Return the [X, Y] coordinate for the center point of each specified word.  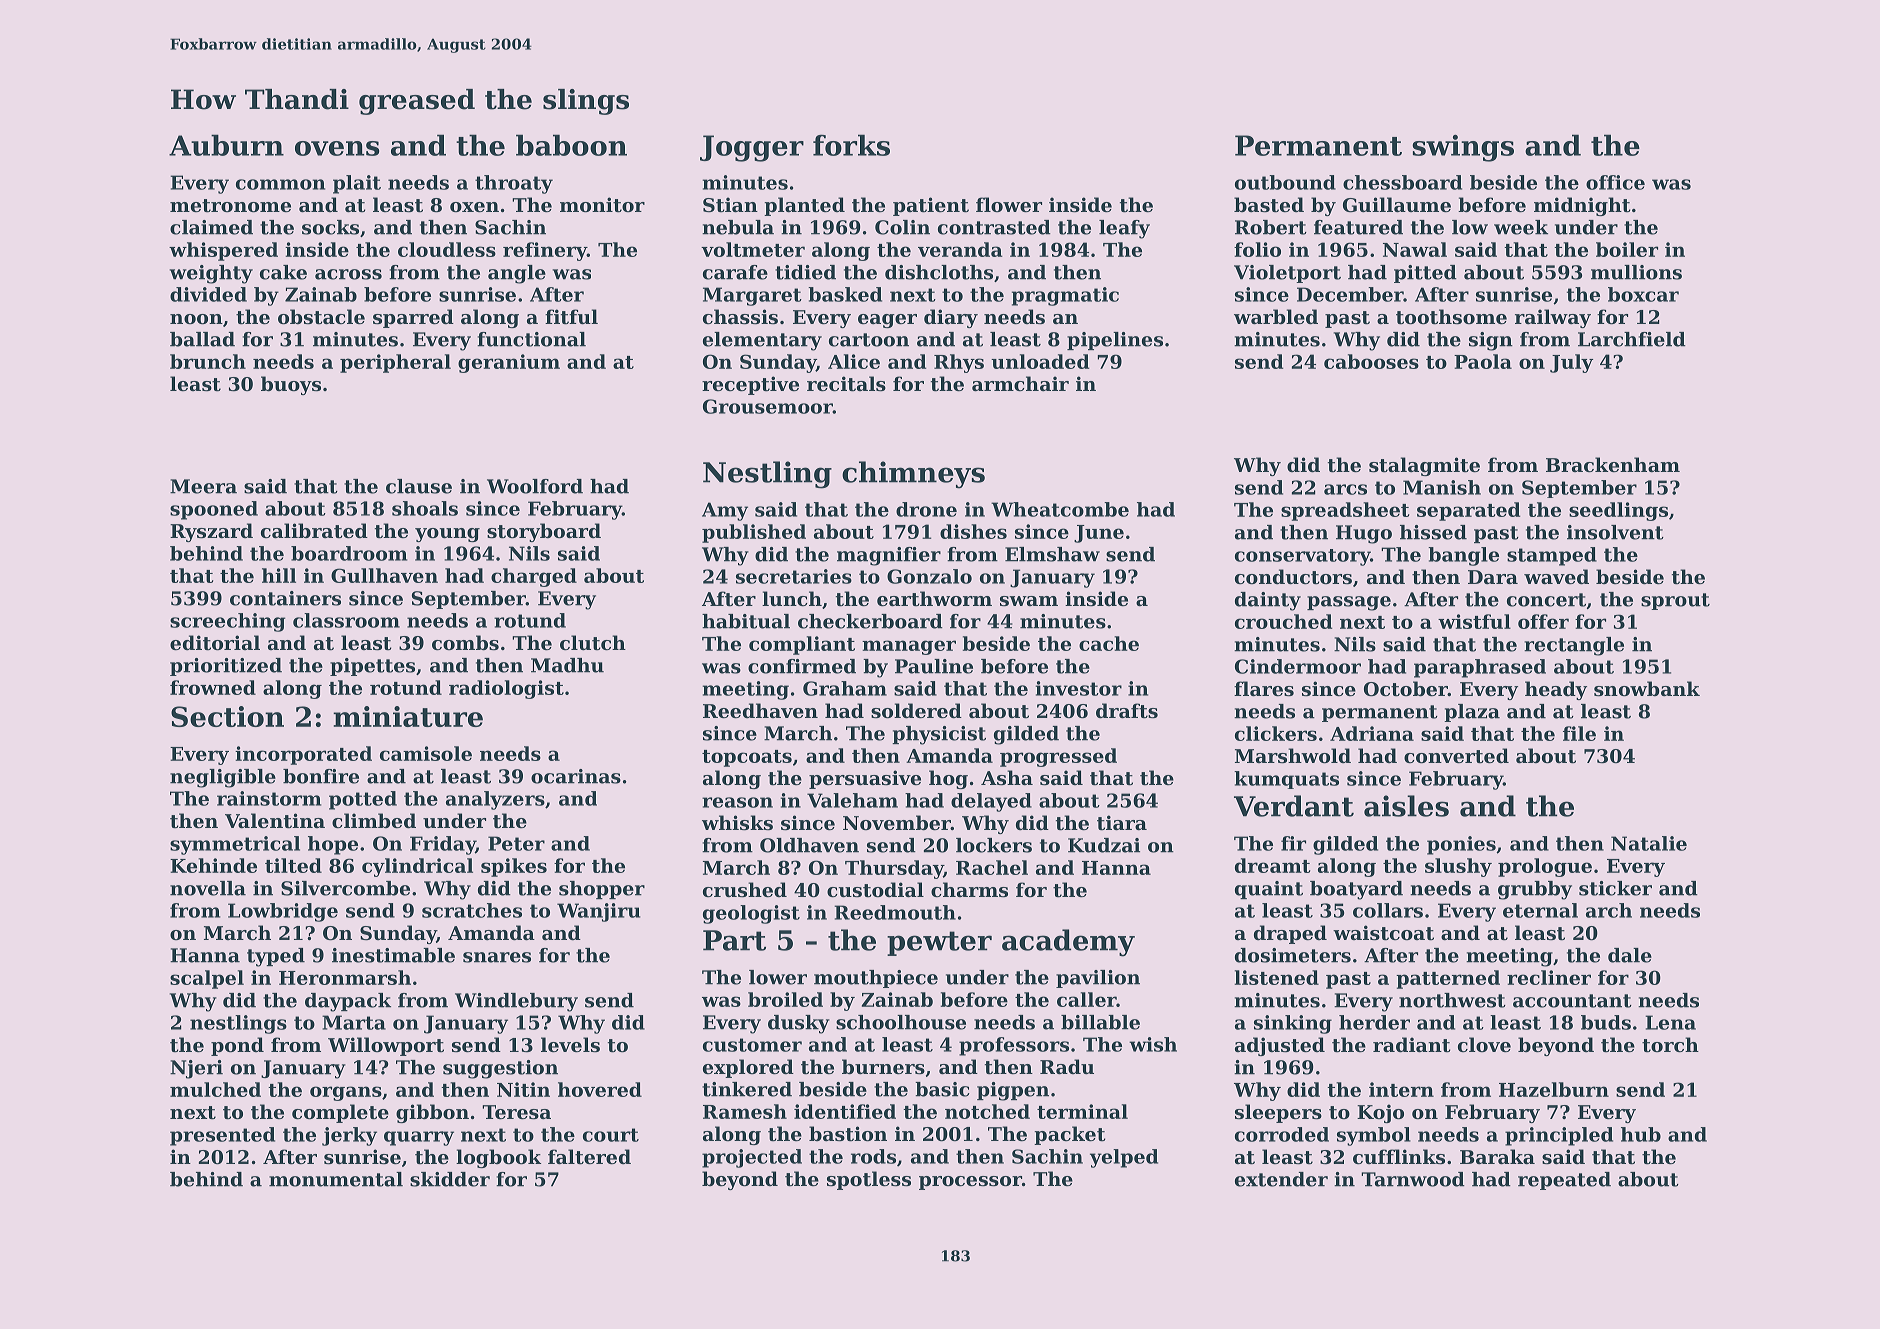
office [1615, 182]
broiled [785, 999]
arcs [1345, 489]
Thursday [894, 869]
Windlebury [516, 1002]
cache [1109, 643]
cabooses [1371, 361]
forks [851, 145]
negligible [223, 778]
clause [419, 486]
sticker [1615, 888]
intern [1401, 1089]
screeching [228, 622]
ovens [337, 148]
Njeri [196, 1069]
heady [1556, 690]
